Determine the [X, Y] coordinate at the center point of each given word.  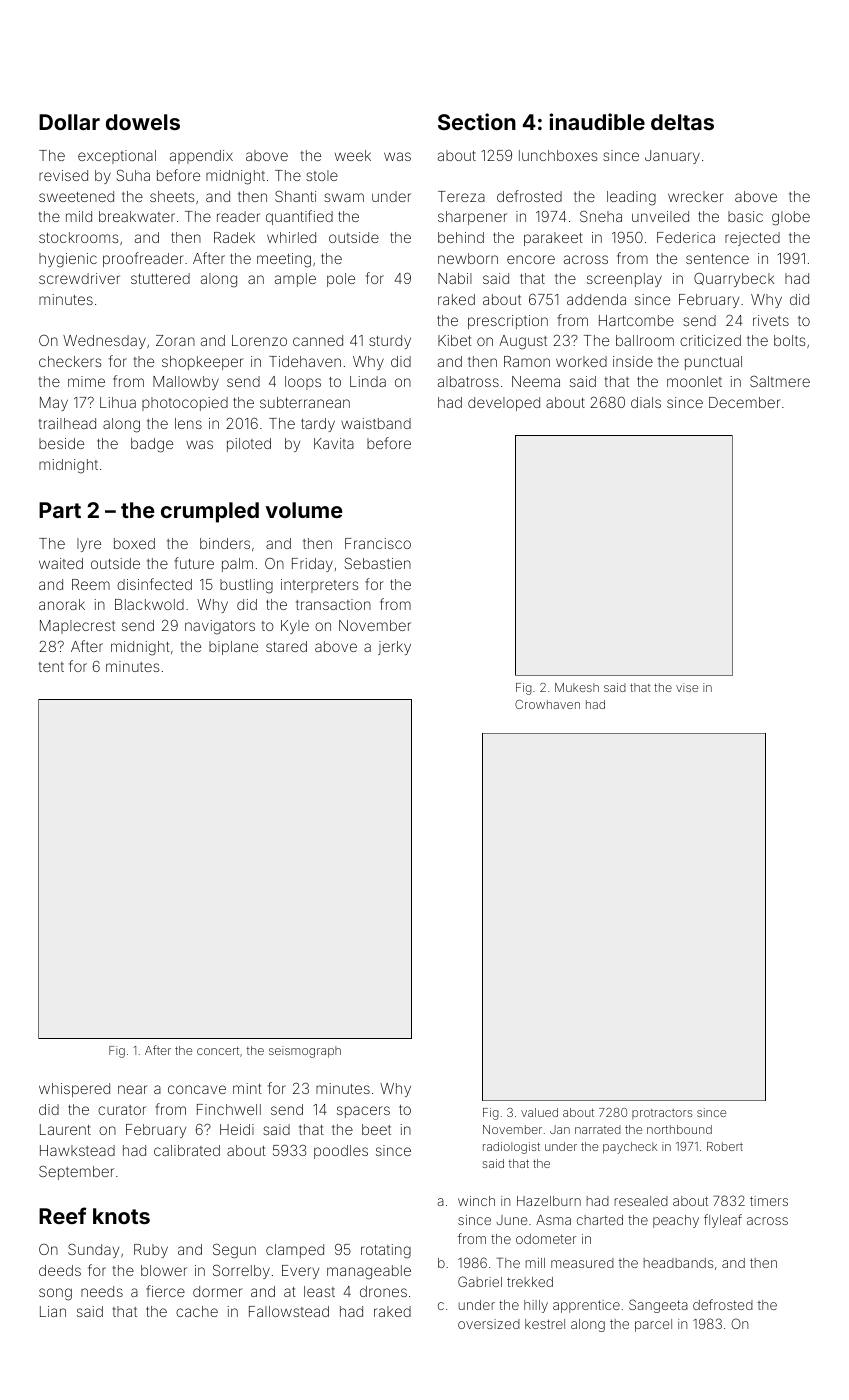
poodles [341, 1152]
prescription [508, 322]
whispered [74, 1090]
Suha [133, 175]
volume [304, 510]
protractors [662, 1114]
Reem [91, 584]
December [745, 402]
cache [197, 1311]
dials [646, 402]
